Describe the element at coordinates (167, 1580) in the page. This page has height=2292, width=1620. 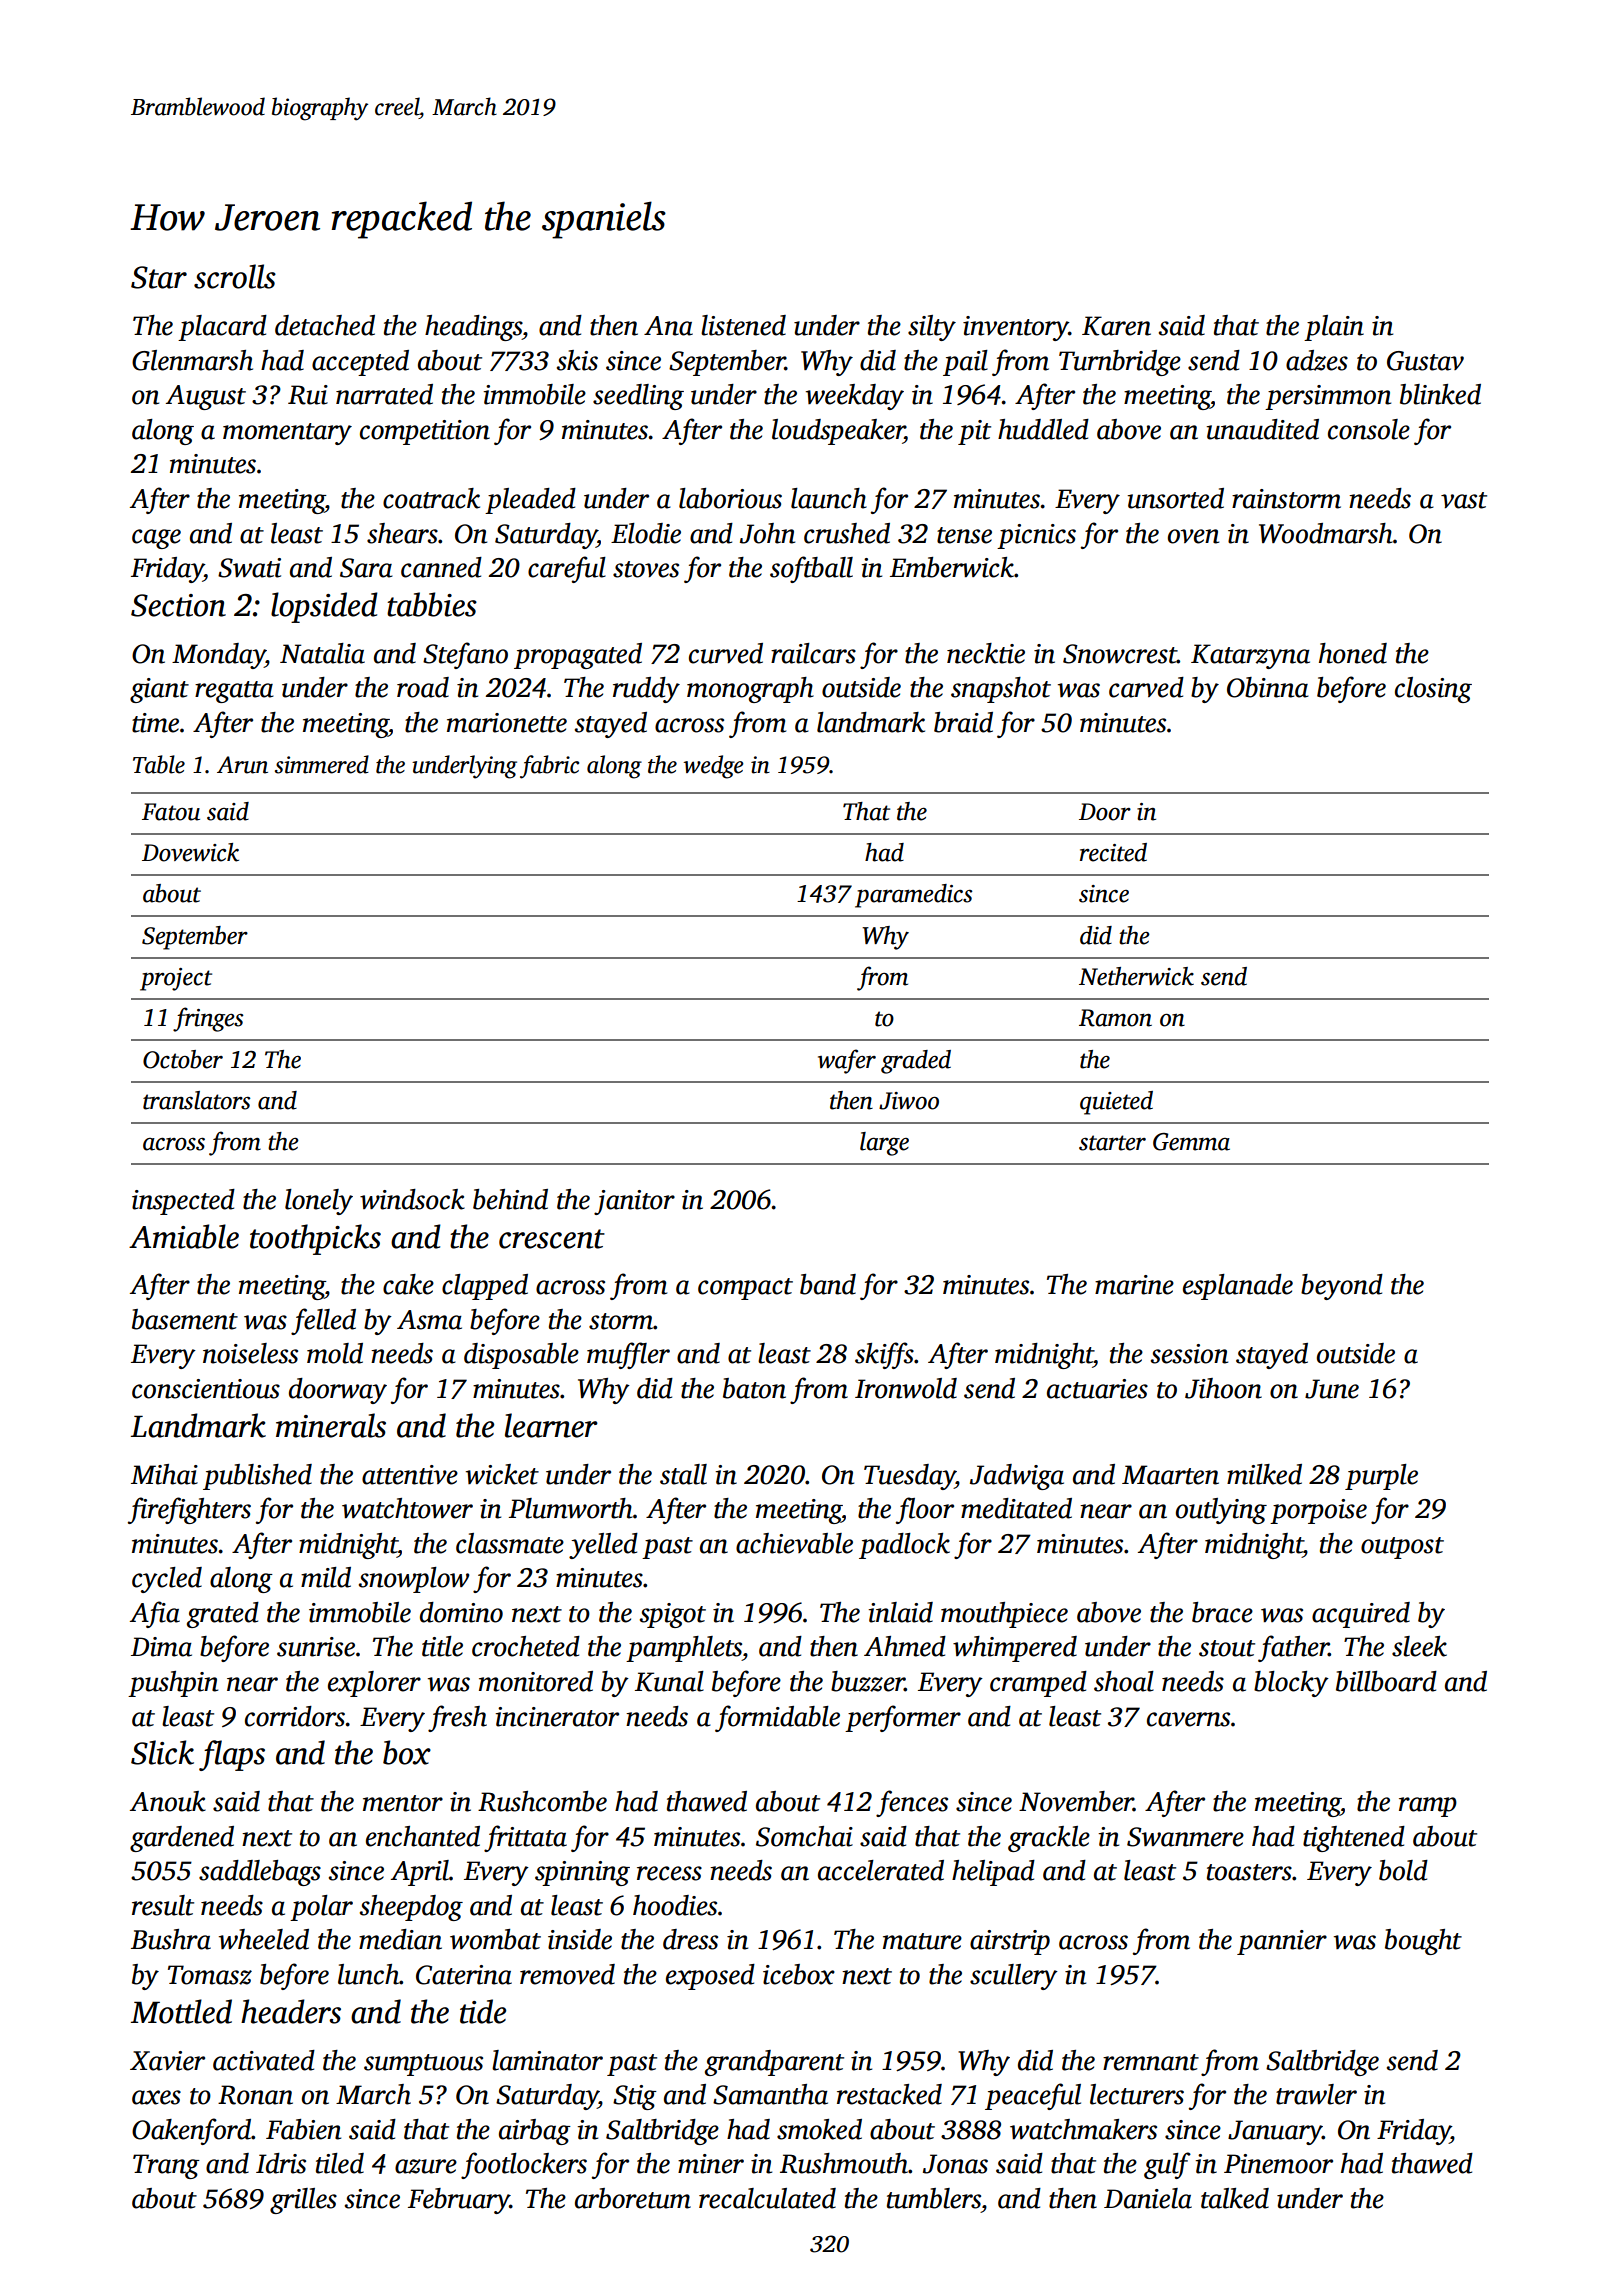
I see `cycled` at that location.
